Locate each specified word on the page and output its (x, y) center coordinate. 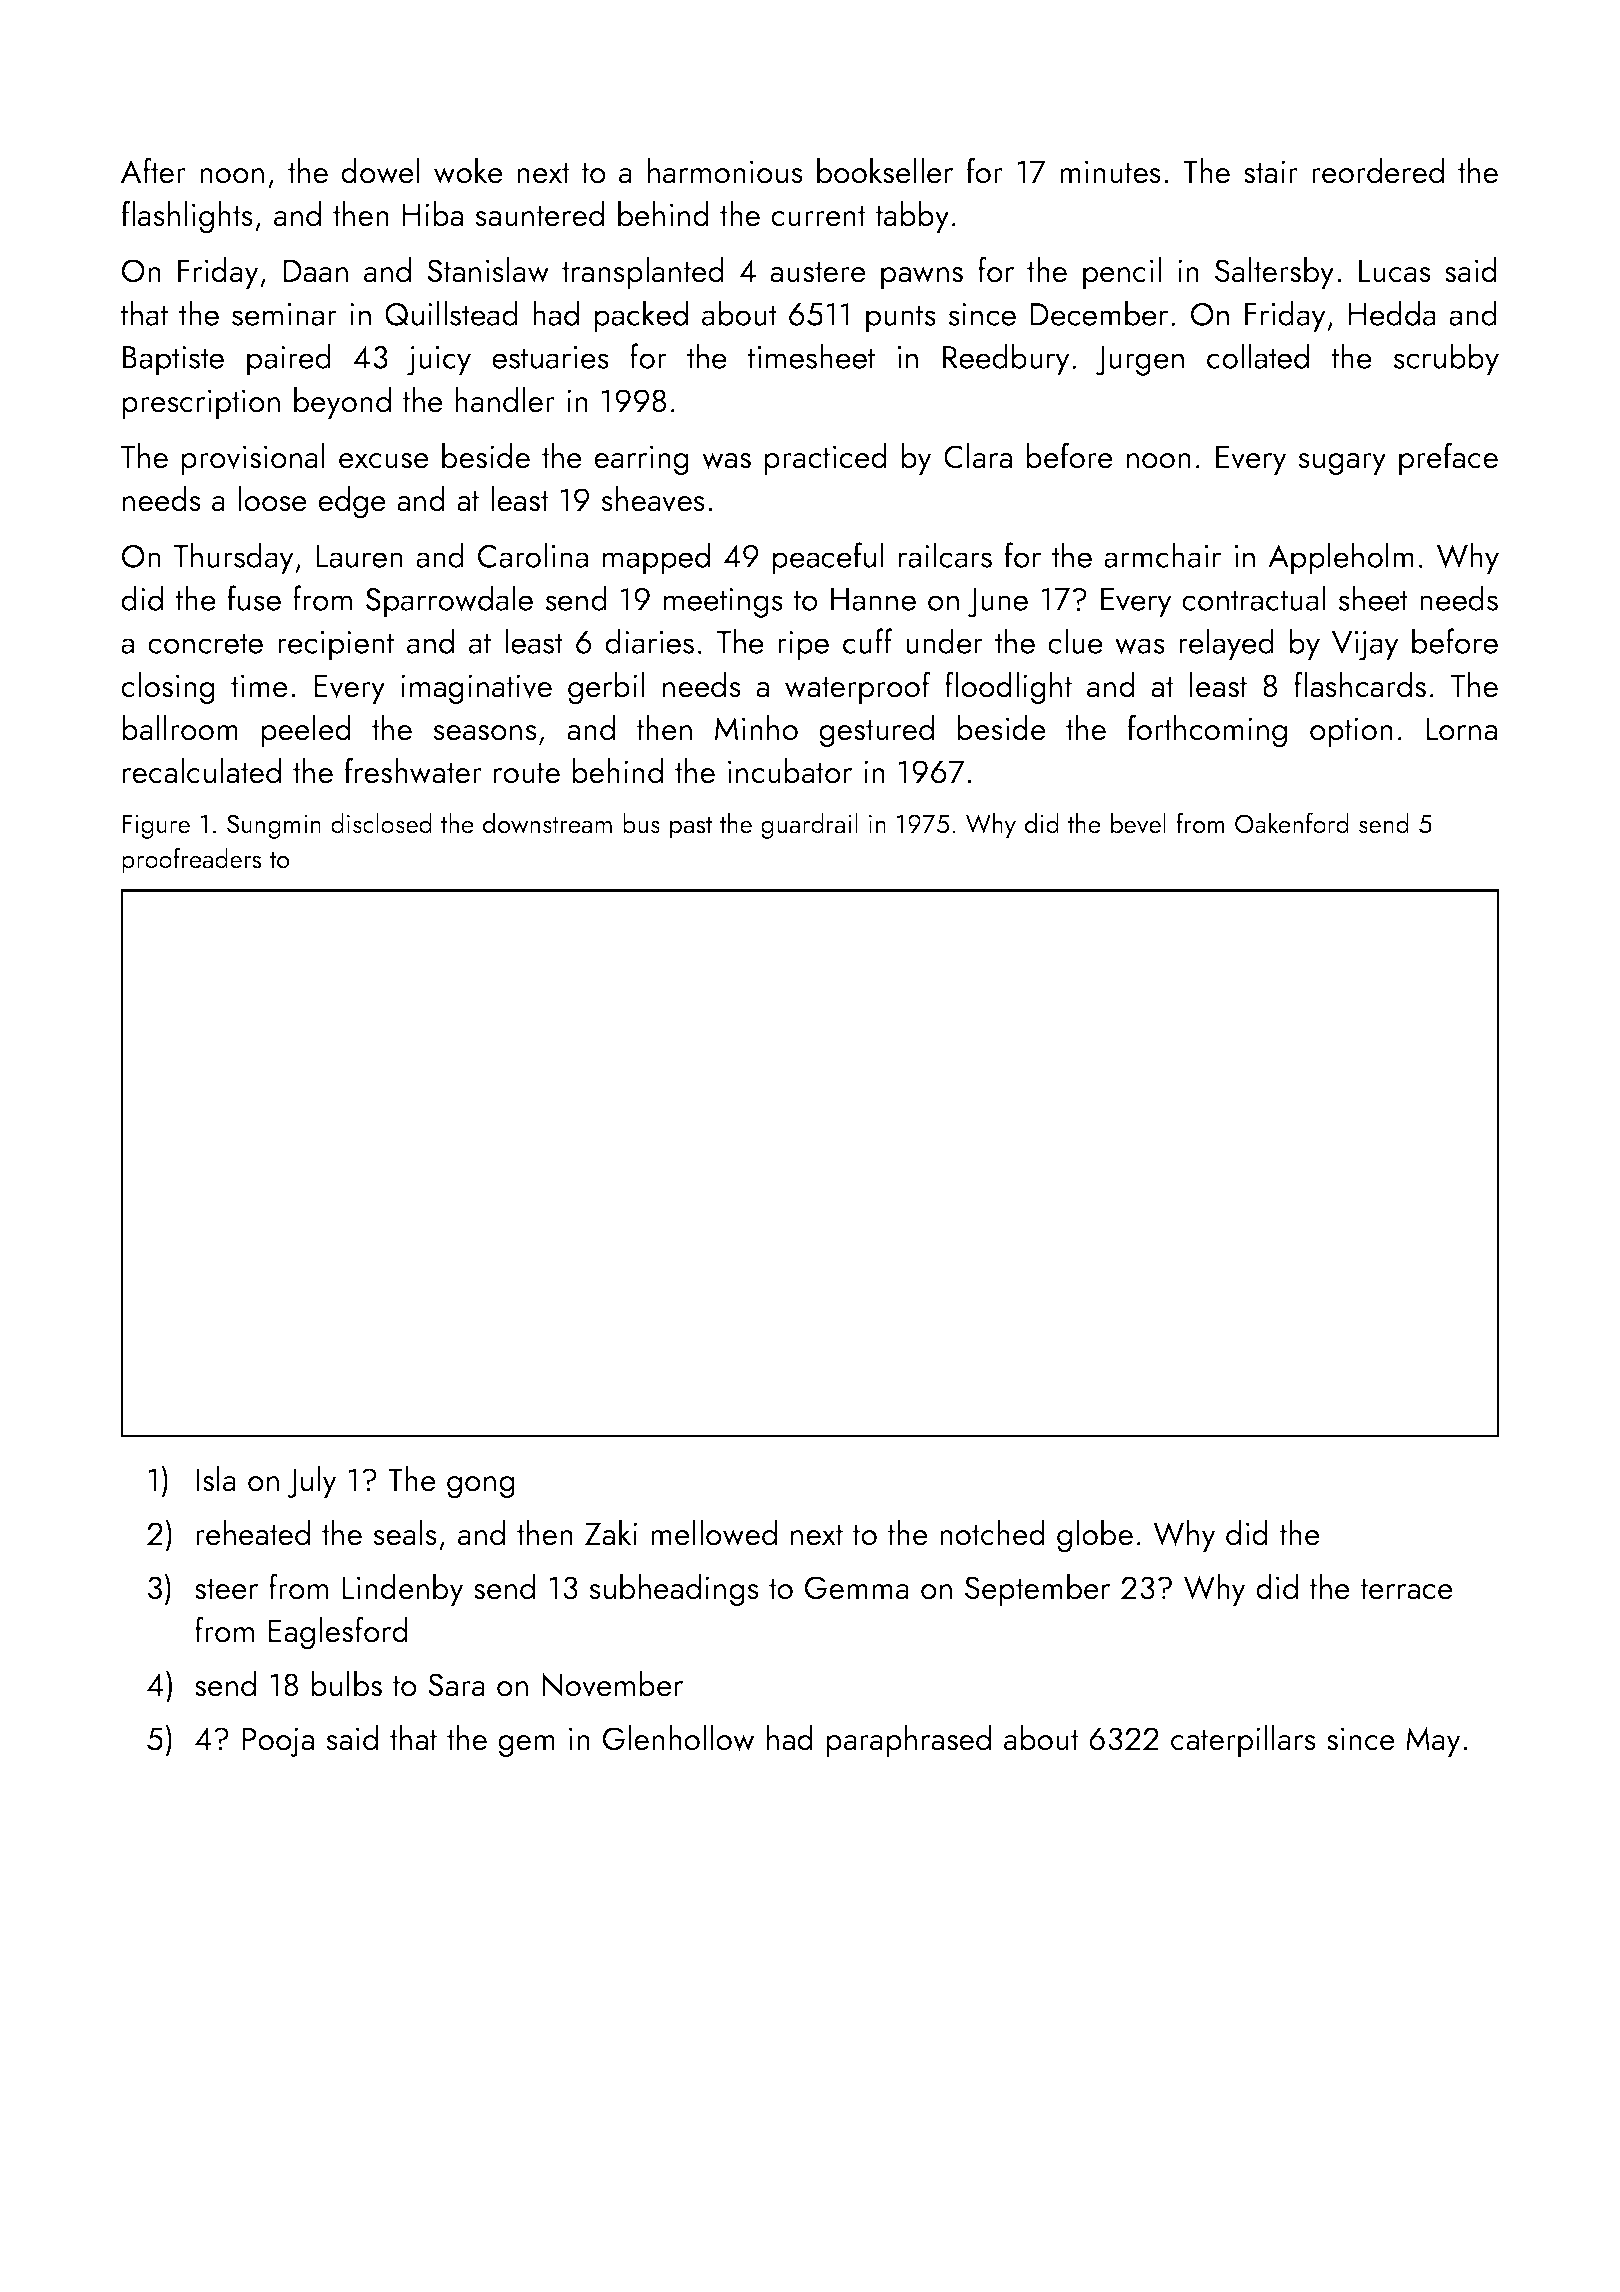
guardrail (809, 826)
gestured (876, 731)
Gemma (857, 1588)
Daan (315, 271)
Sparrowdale (449, 601)
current (818, 216)
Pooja (278, 1742)
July (312, 1482)
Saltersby (1274, 273)
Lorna (1461, 729)
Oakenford (1292, 823)
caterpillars (1243, 1741)
